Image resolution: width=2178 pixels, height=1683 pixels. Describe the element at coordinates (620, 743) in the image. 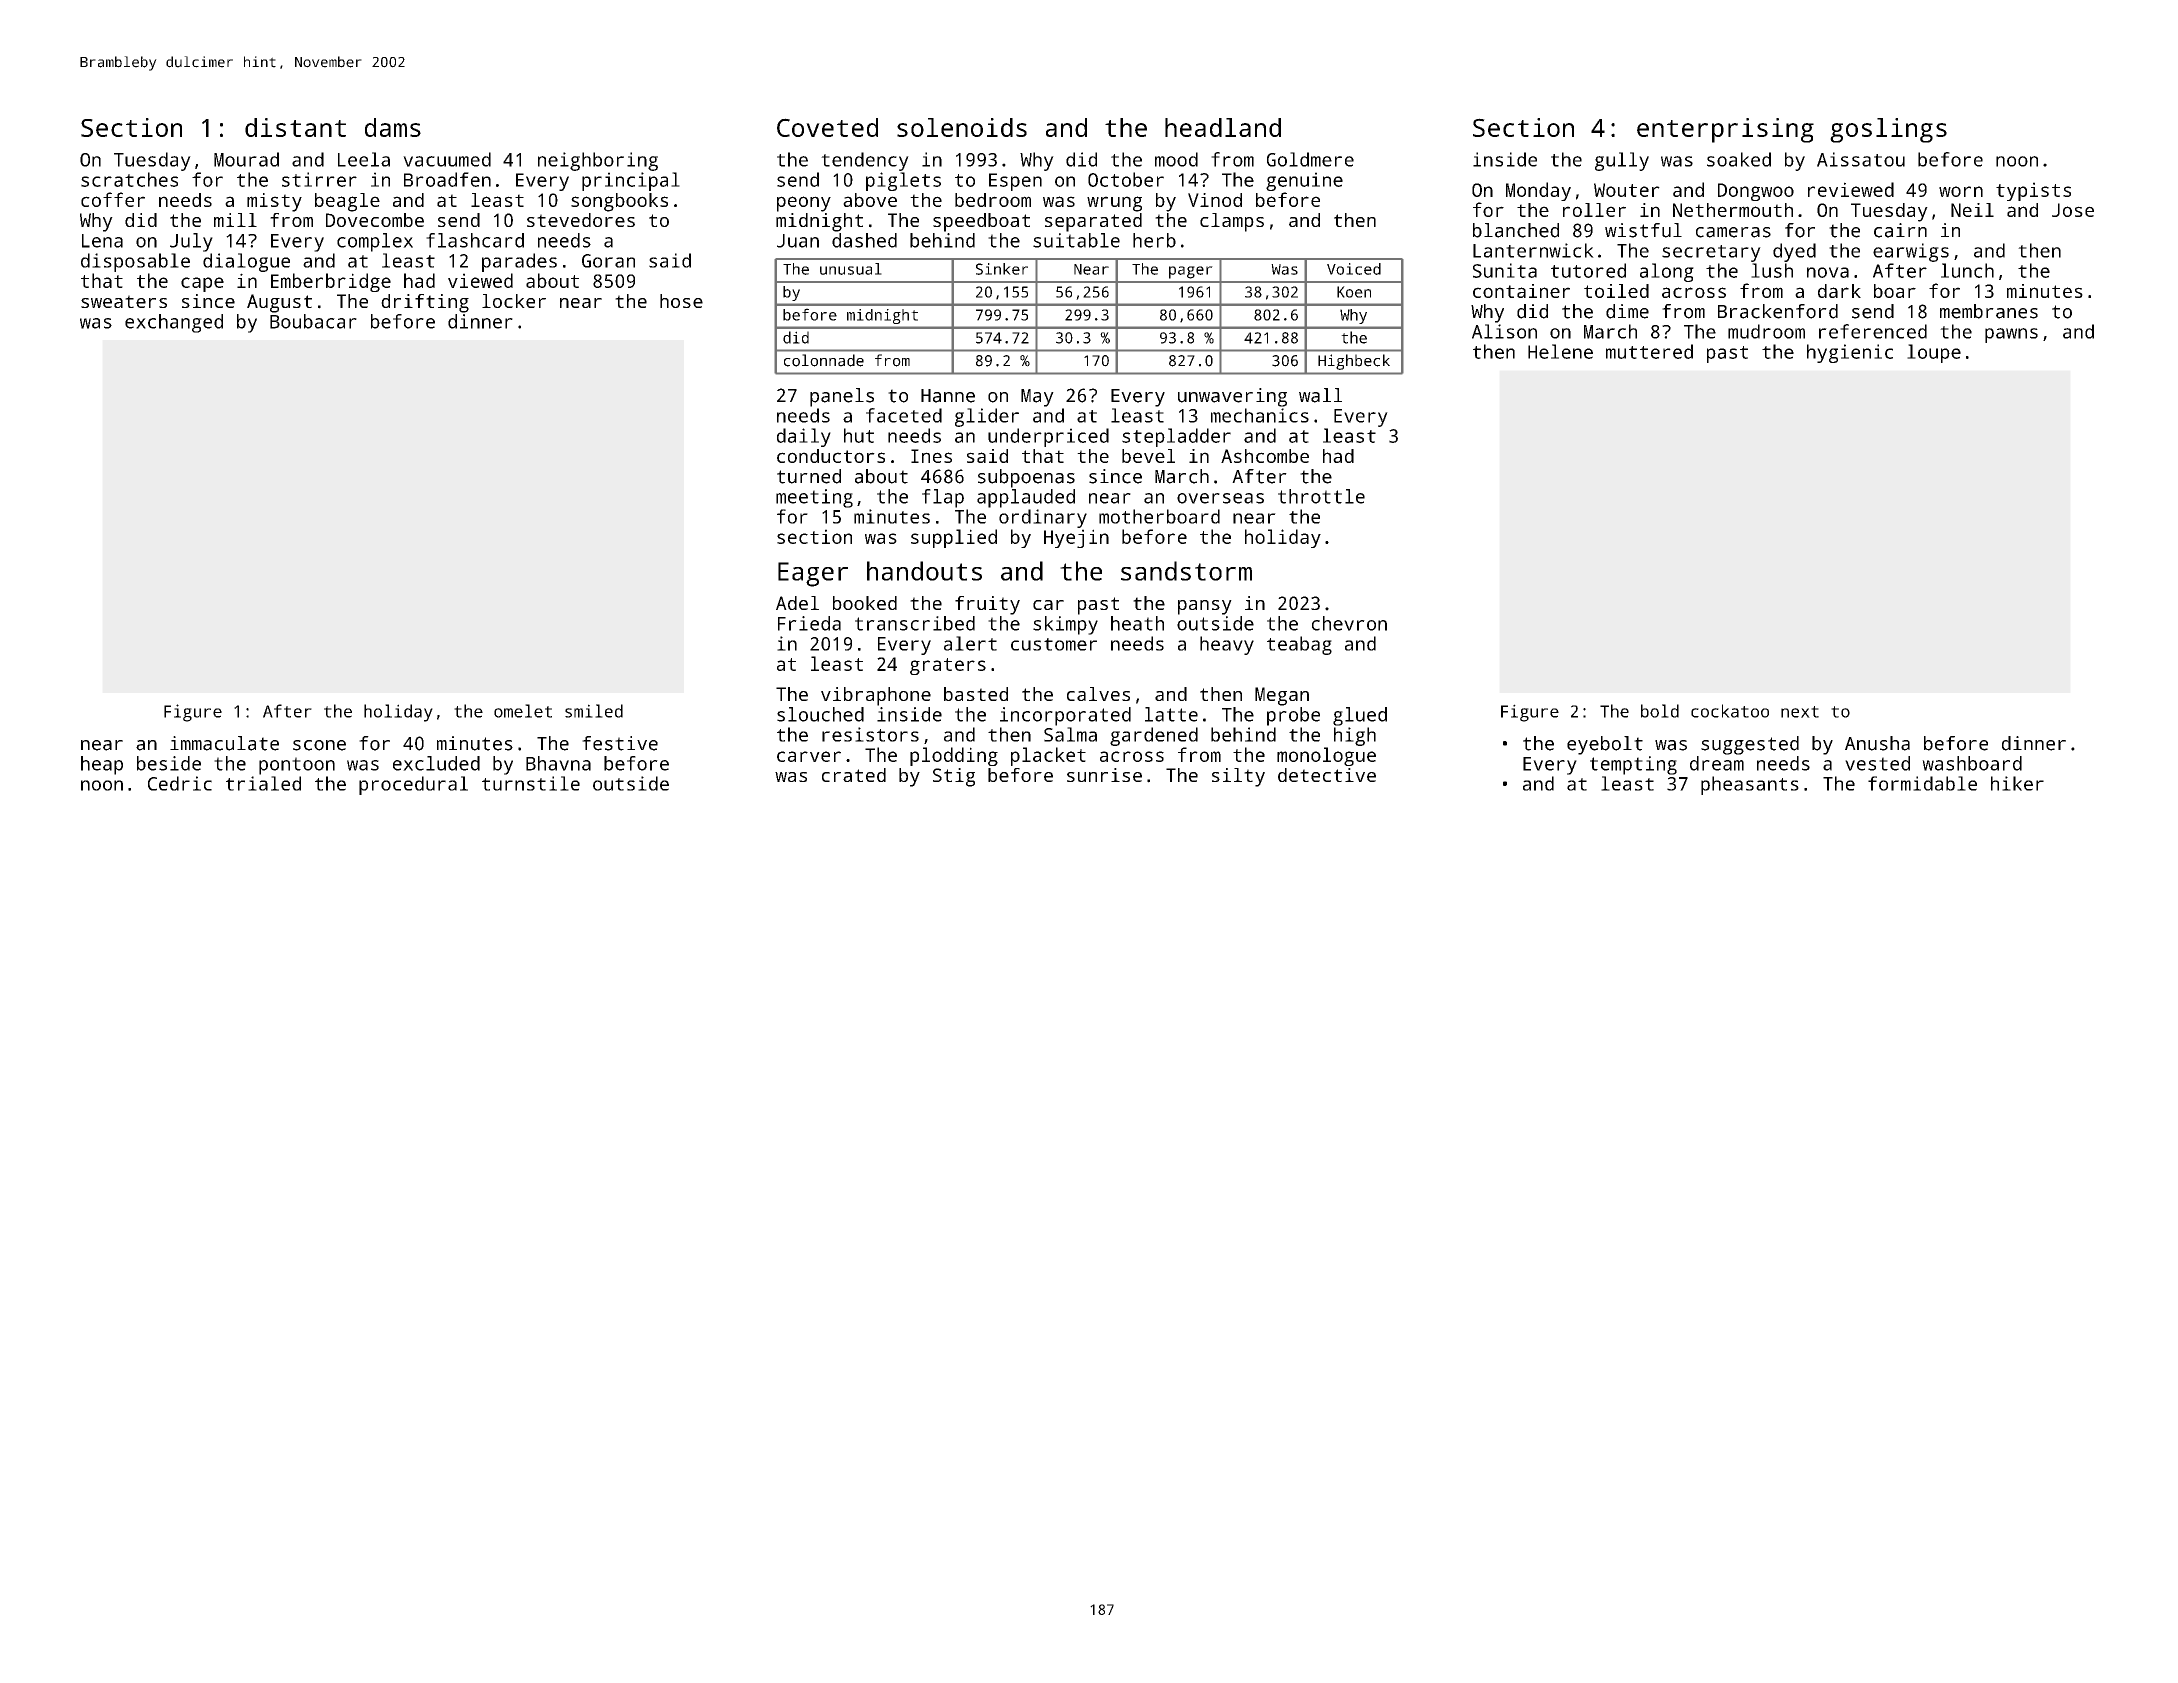

I see `festive` at that location.
